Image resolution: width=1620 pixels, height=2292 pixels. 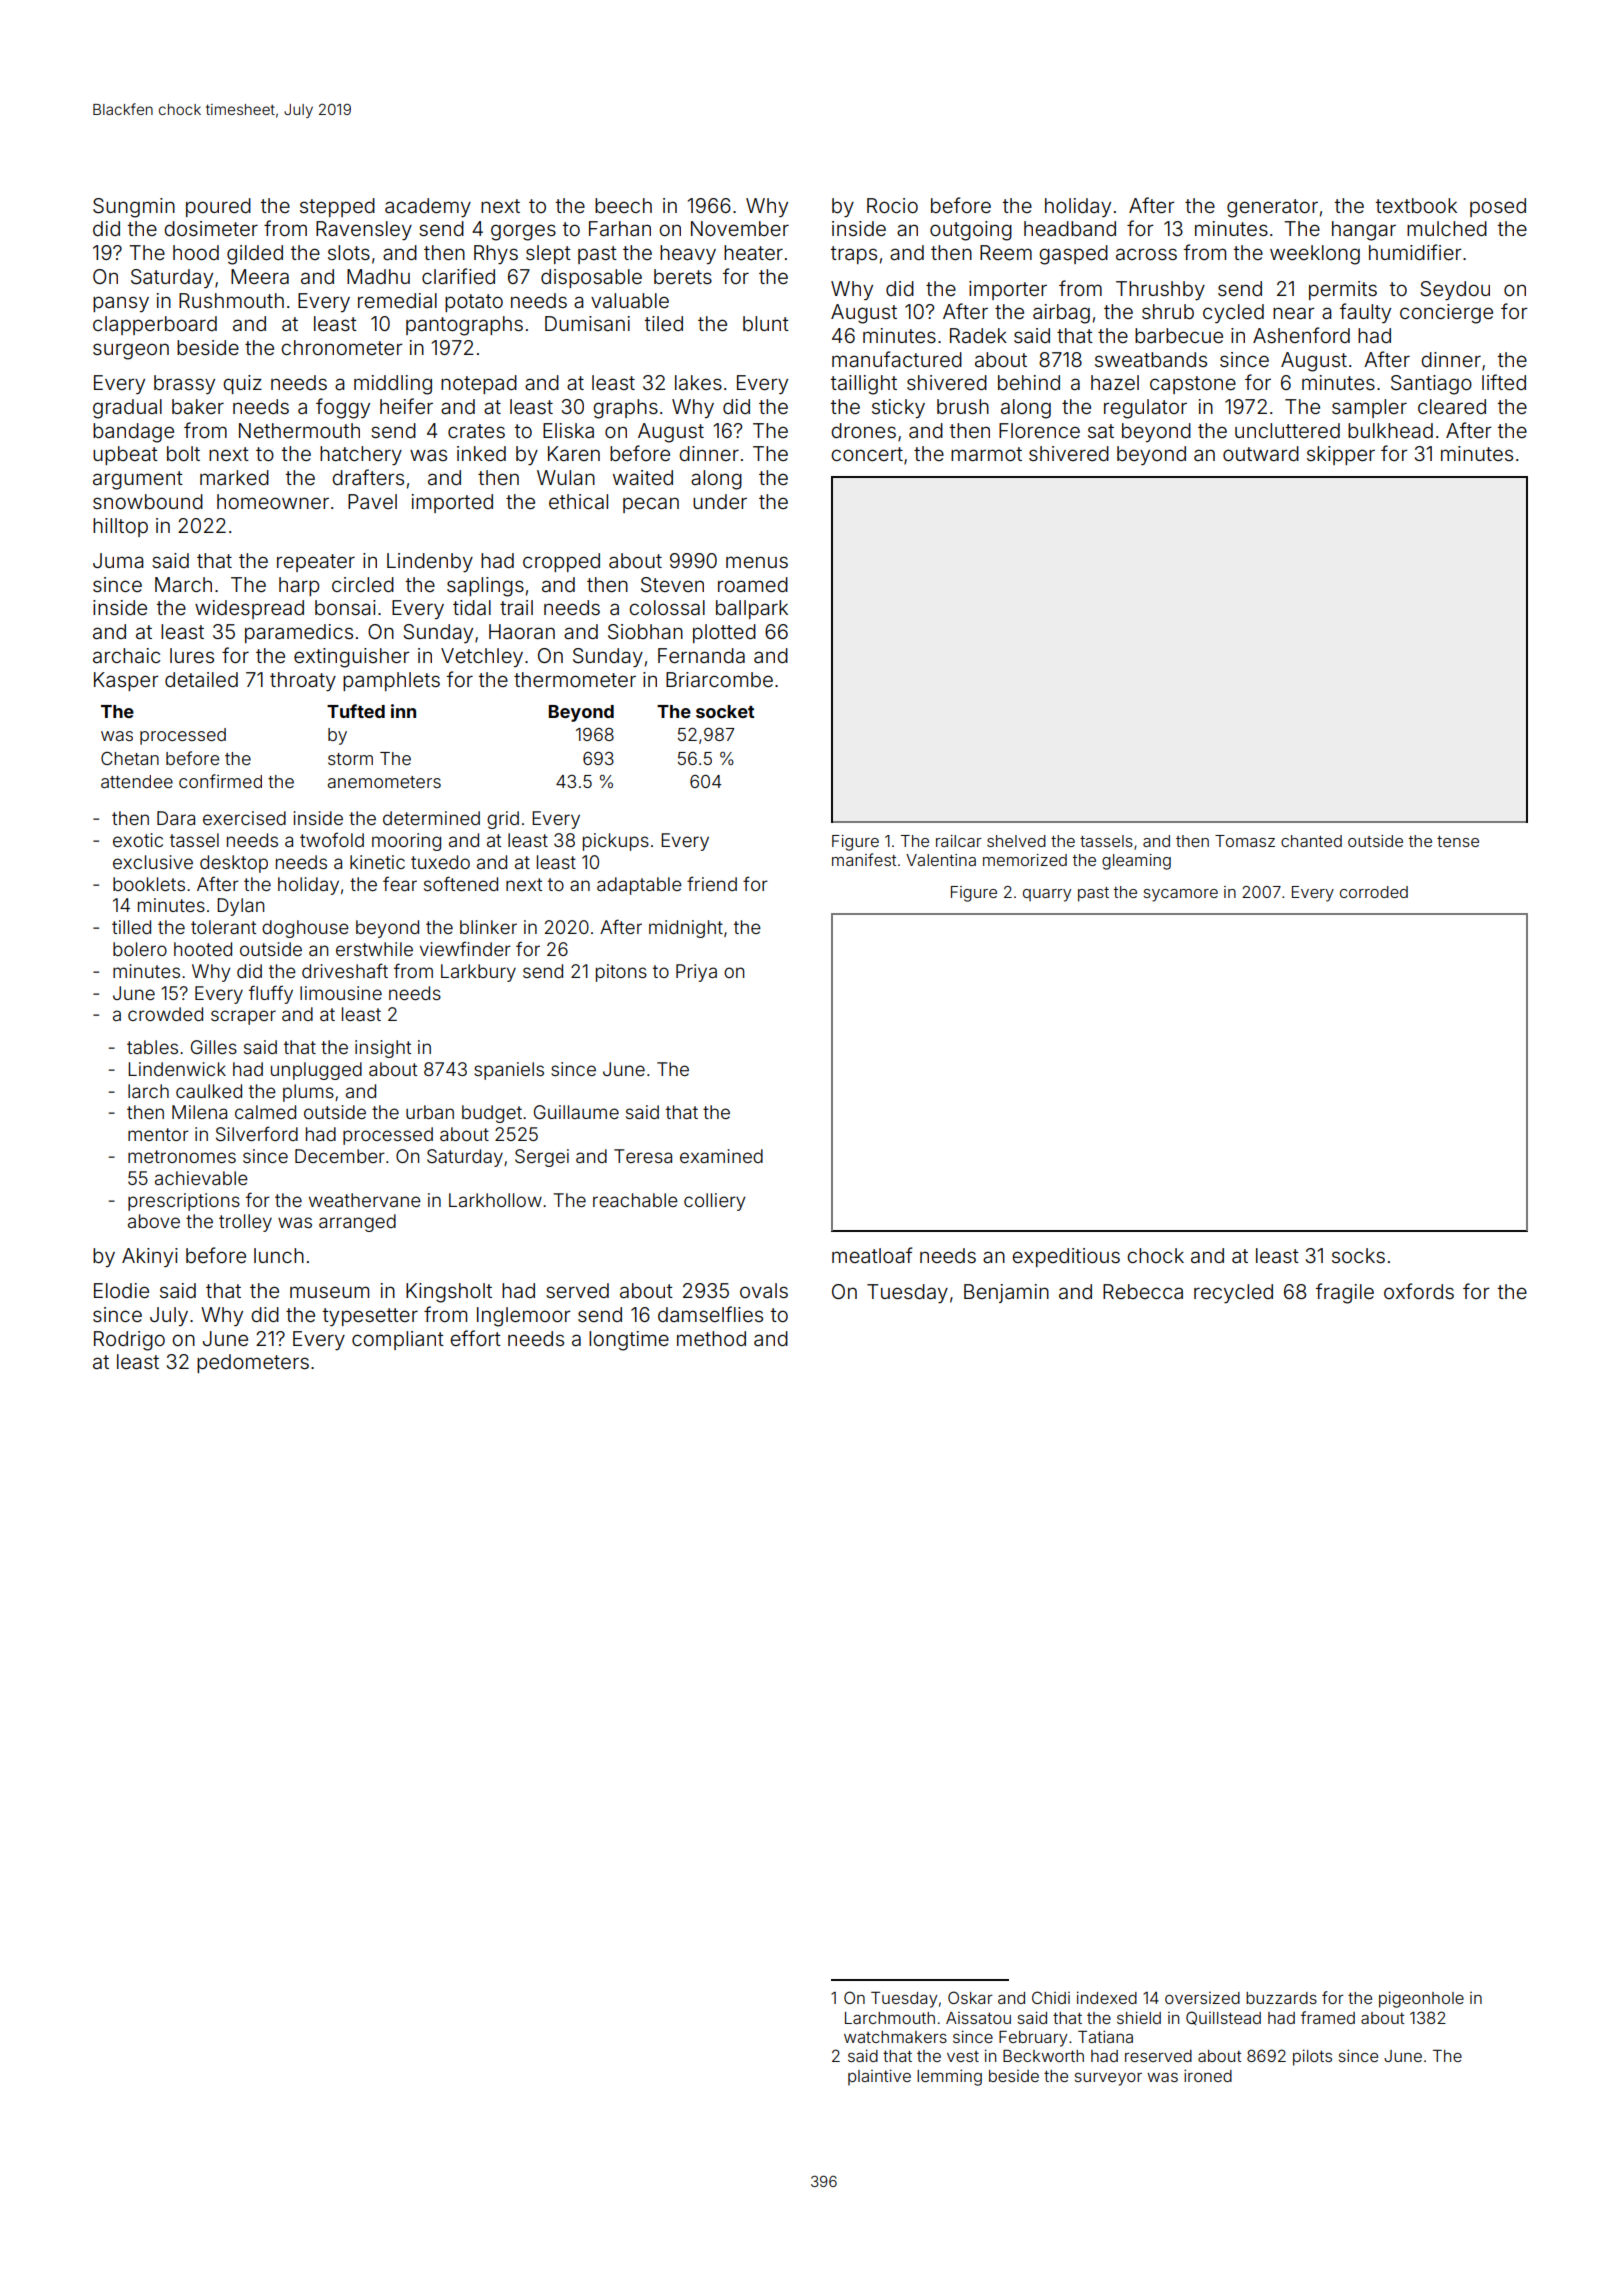 What do you see at coordinates (1160, 290) in the screenshot?
I see `Thrushby` at bounding box center [1160, 290].
